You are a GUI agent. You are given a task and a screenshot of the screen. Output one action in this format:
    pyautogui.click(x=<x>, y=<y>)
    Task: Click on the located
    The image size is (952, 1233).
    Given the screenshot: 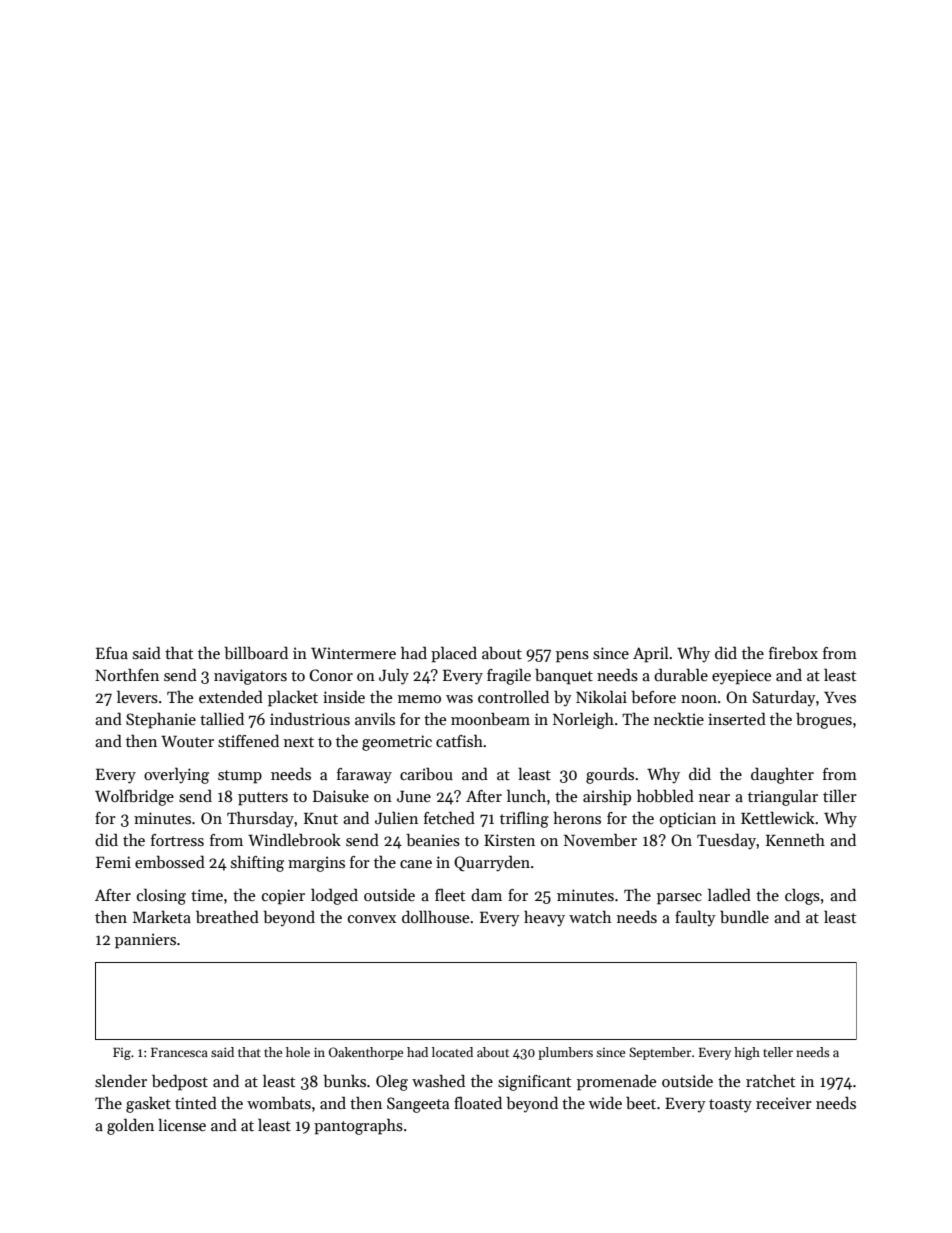 What is the action you would take?
    pyautogui.click(x=452, y=1052)
